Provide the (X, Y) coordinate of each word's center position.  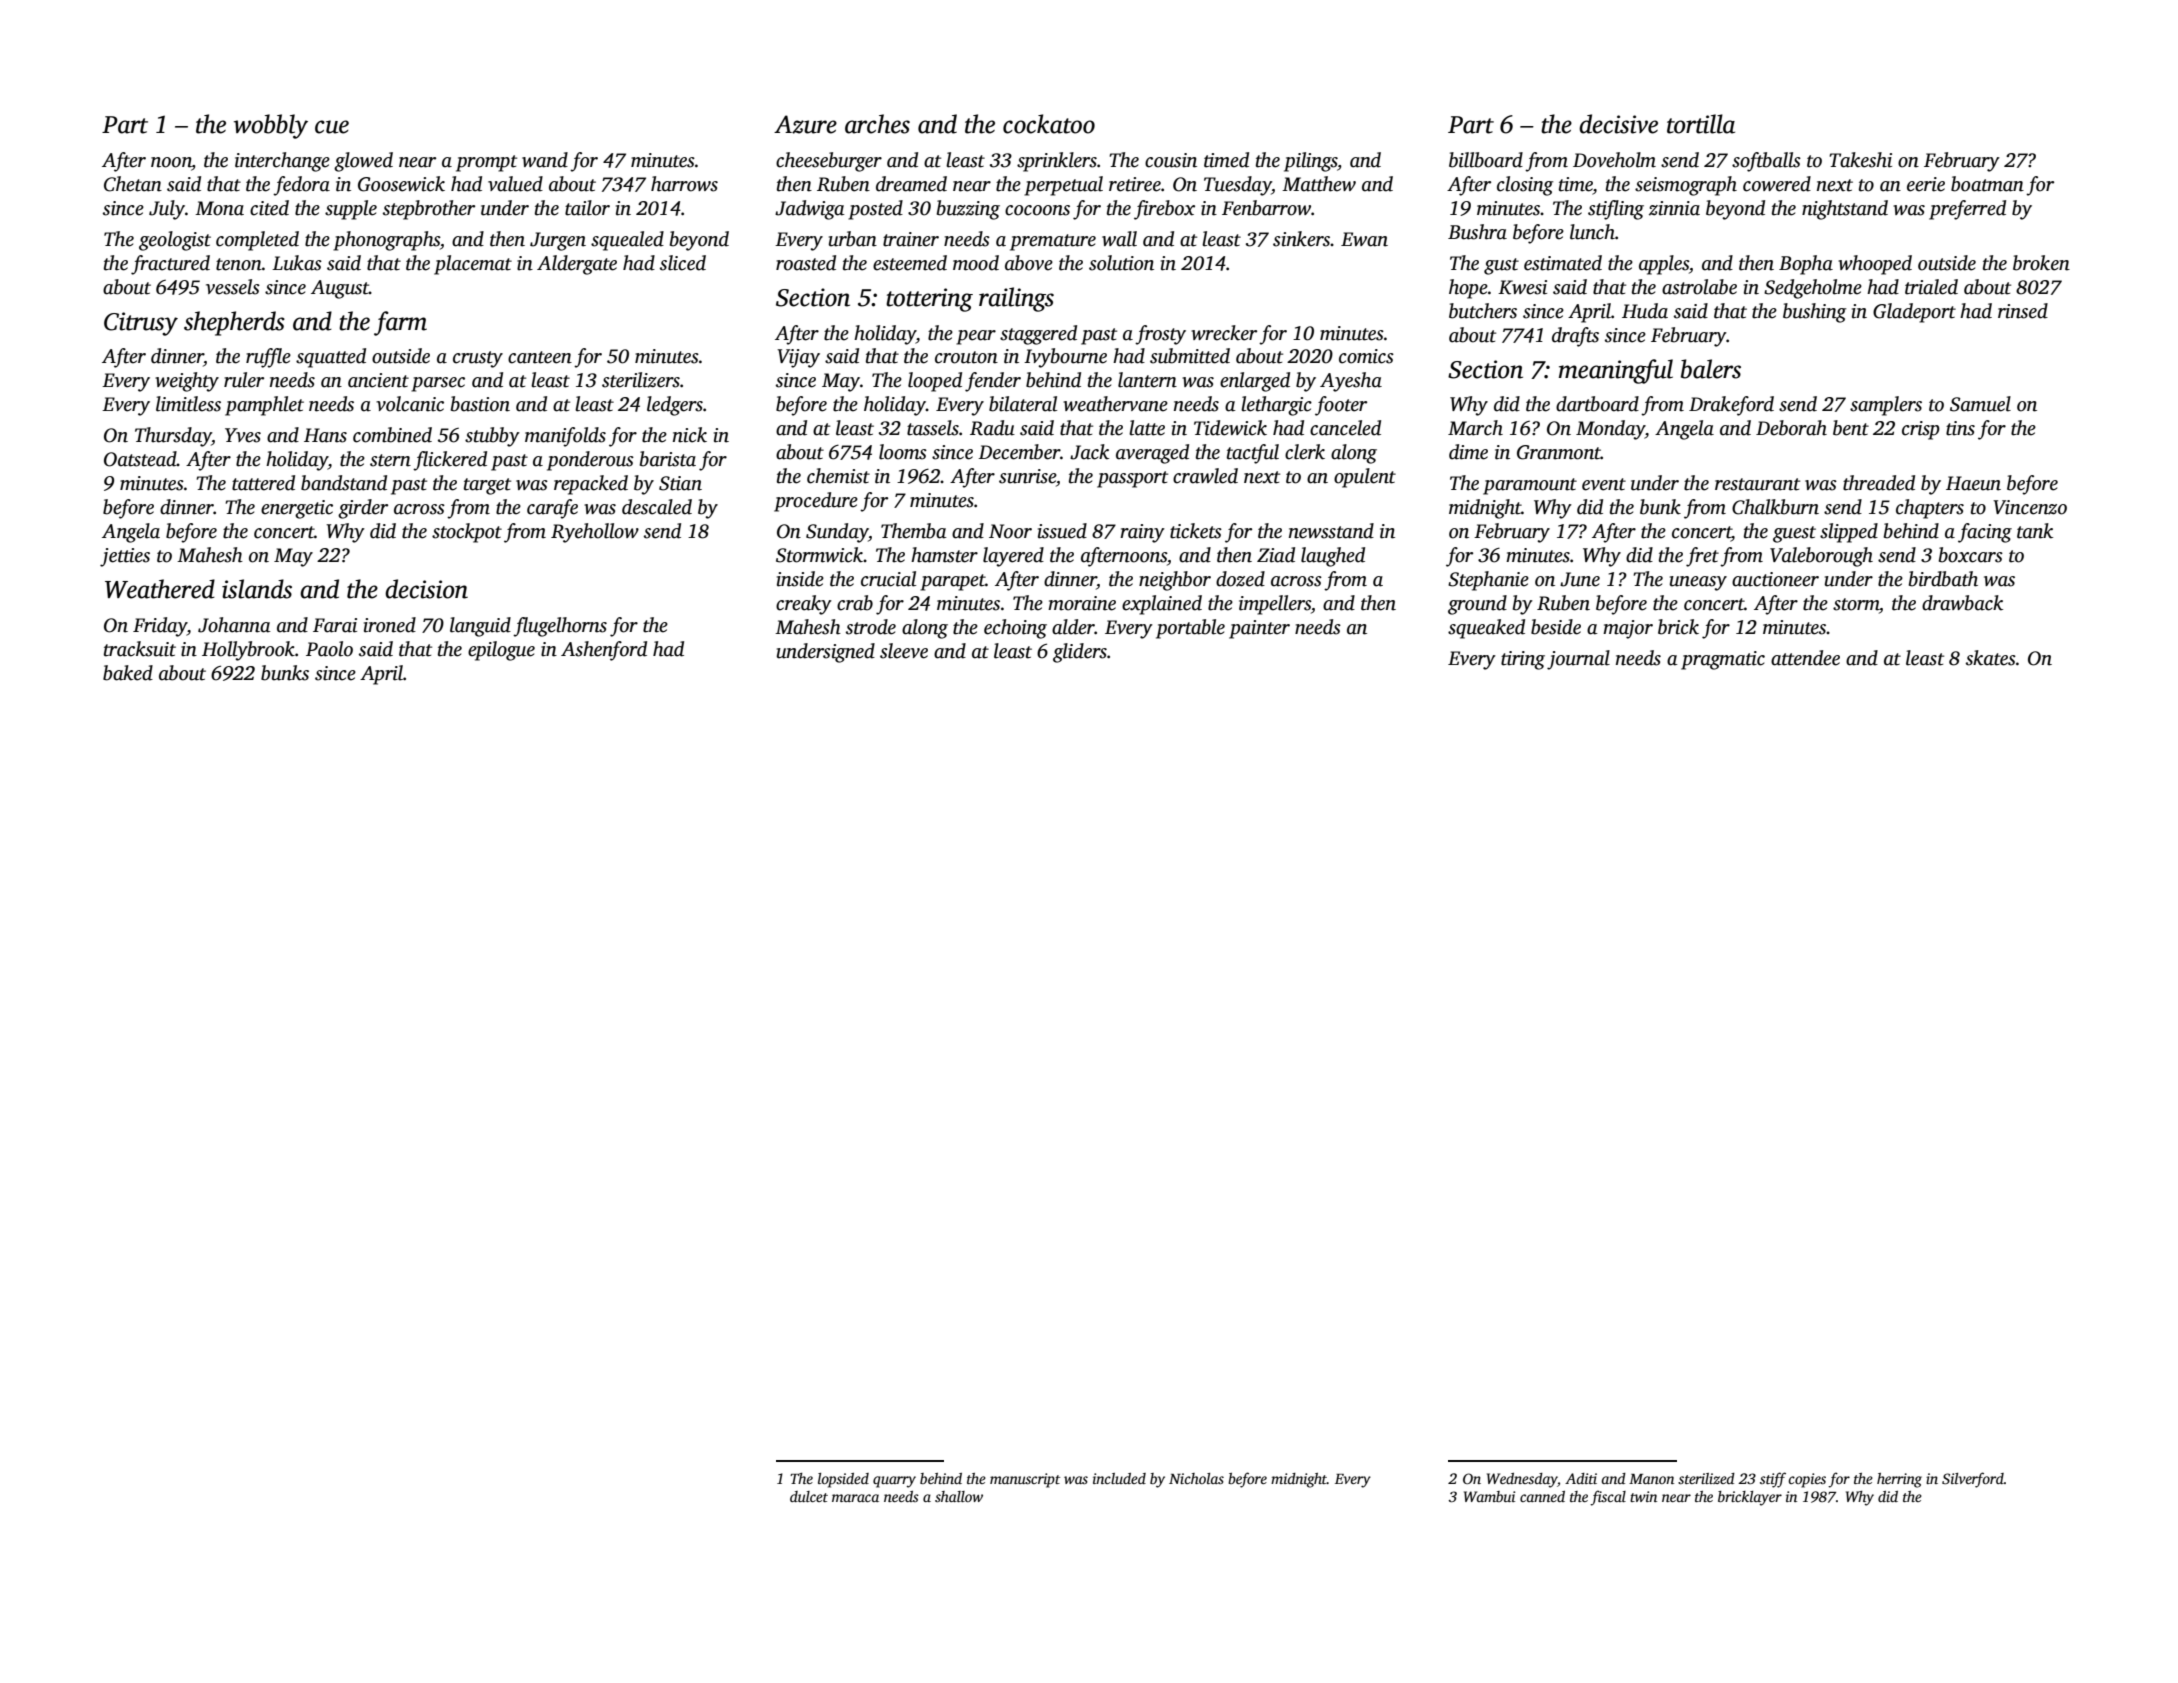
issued (1062, 531)
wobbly (271, 126)
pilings (1311, 162)
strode (871, 627)
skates (1991, 658)
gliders (1080, 653)
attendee (1805, 658)
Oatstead (140, 459)
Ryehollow (595, 533)
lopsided (843, 1480)
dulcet (809, 1496)
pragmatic (1723, 660)
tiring (1523, 660)
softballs (1766, 162)
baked (128, 673)
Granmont (1559, 452)
